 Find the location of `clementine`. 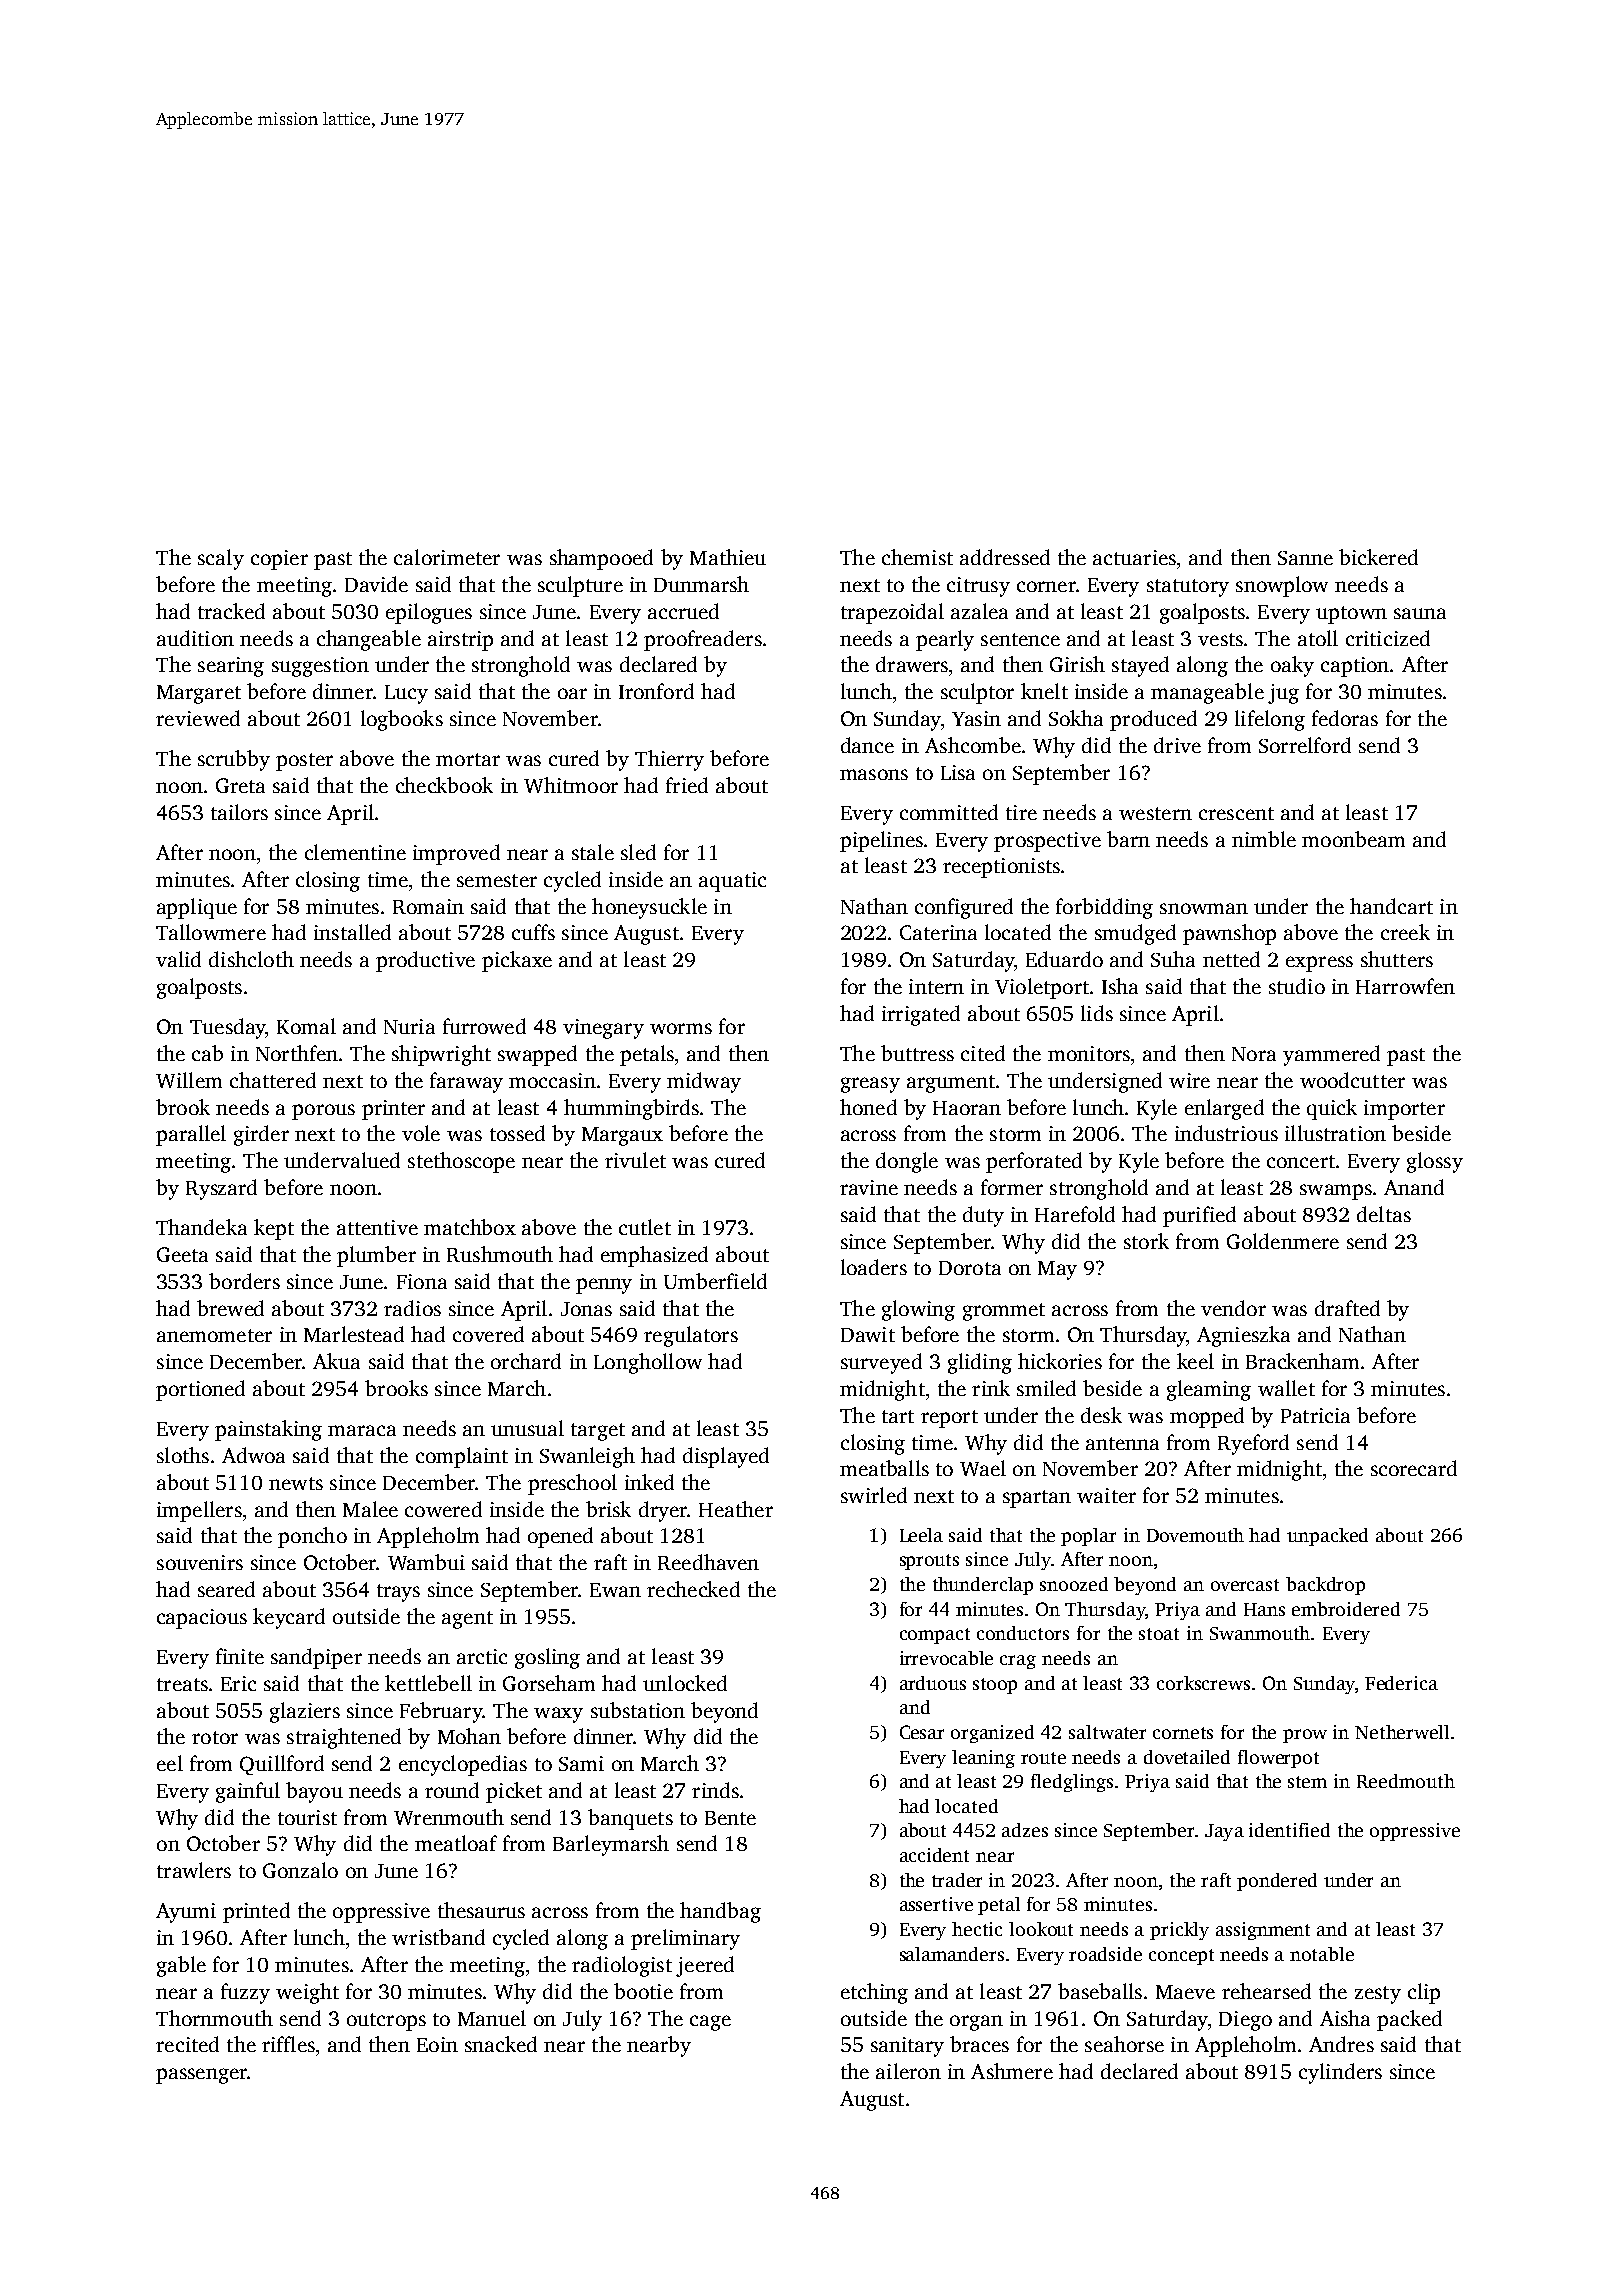

clementine is located at coordinates (355, 852).
